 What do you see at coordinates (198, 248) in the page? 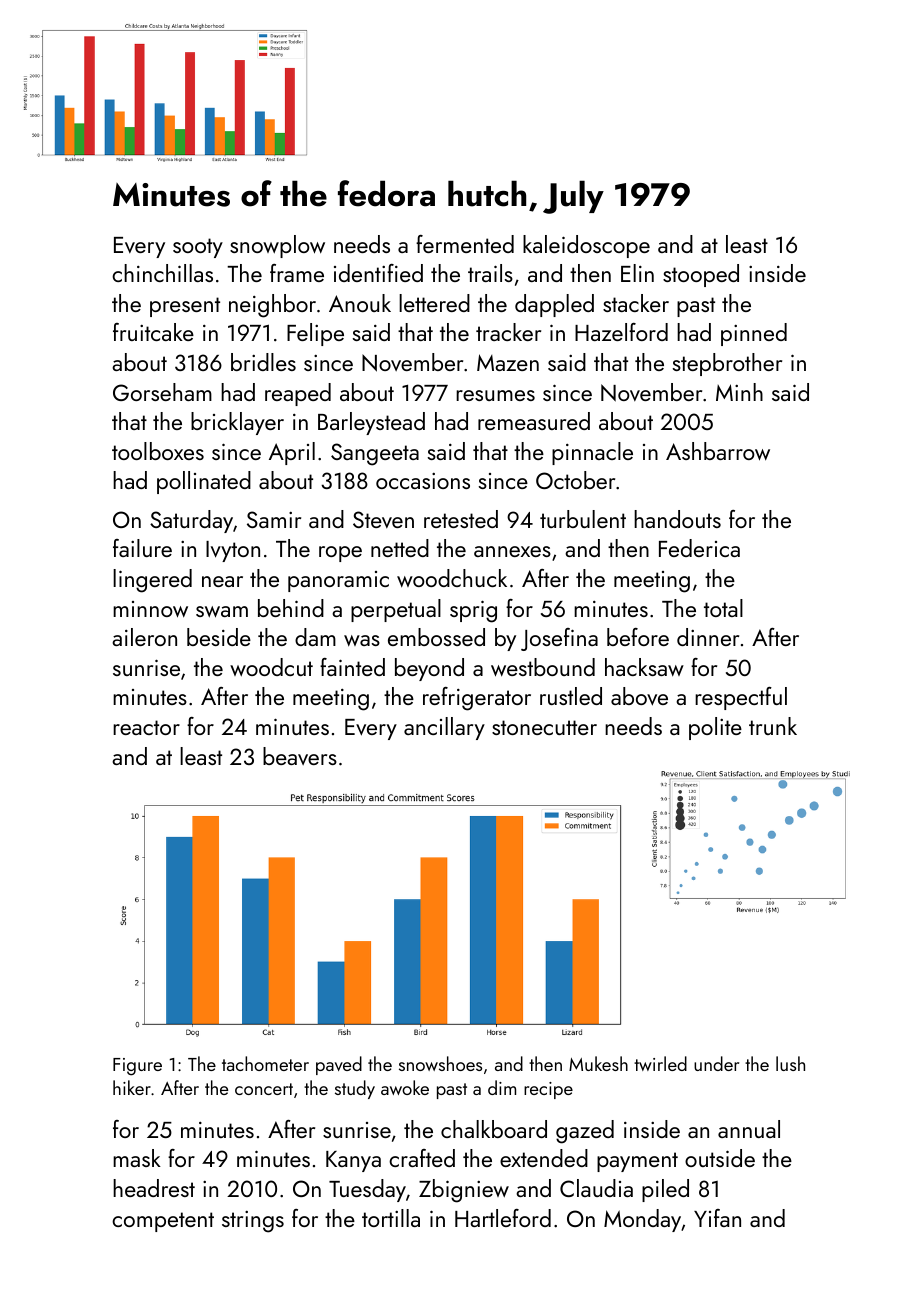
I see `sooty` at bounding box center [198, 248].
